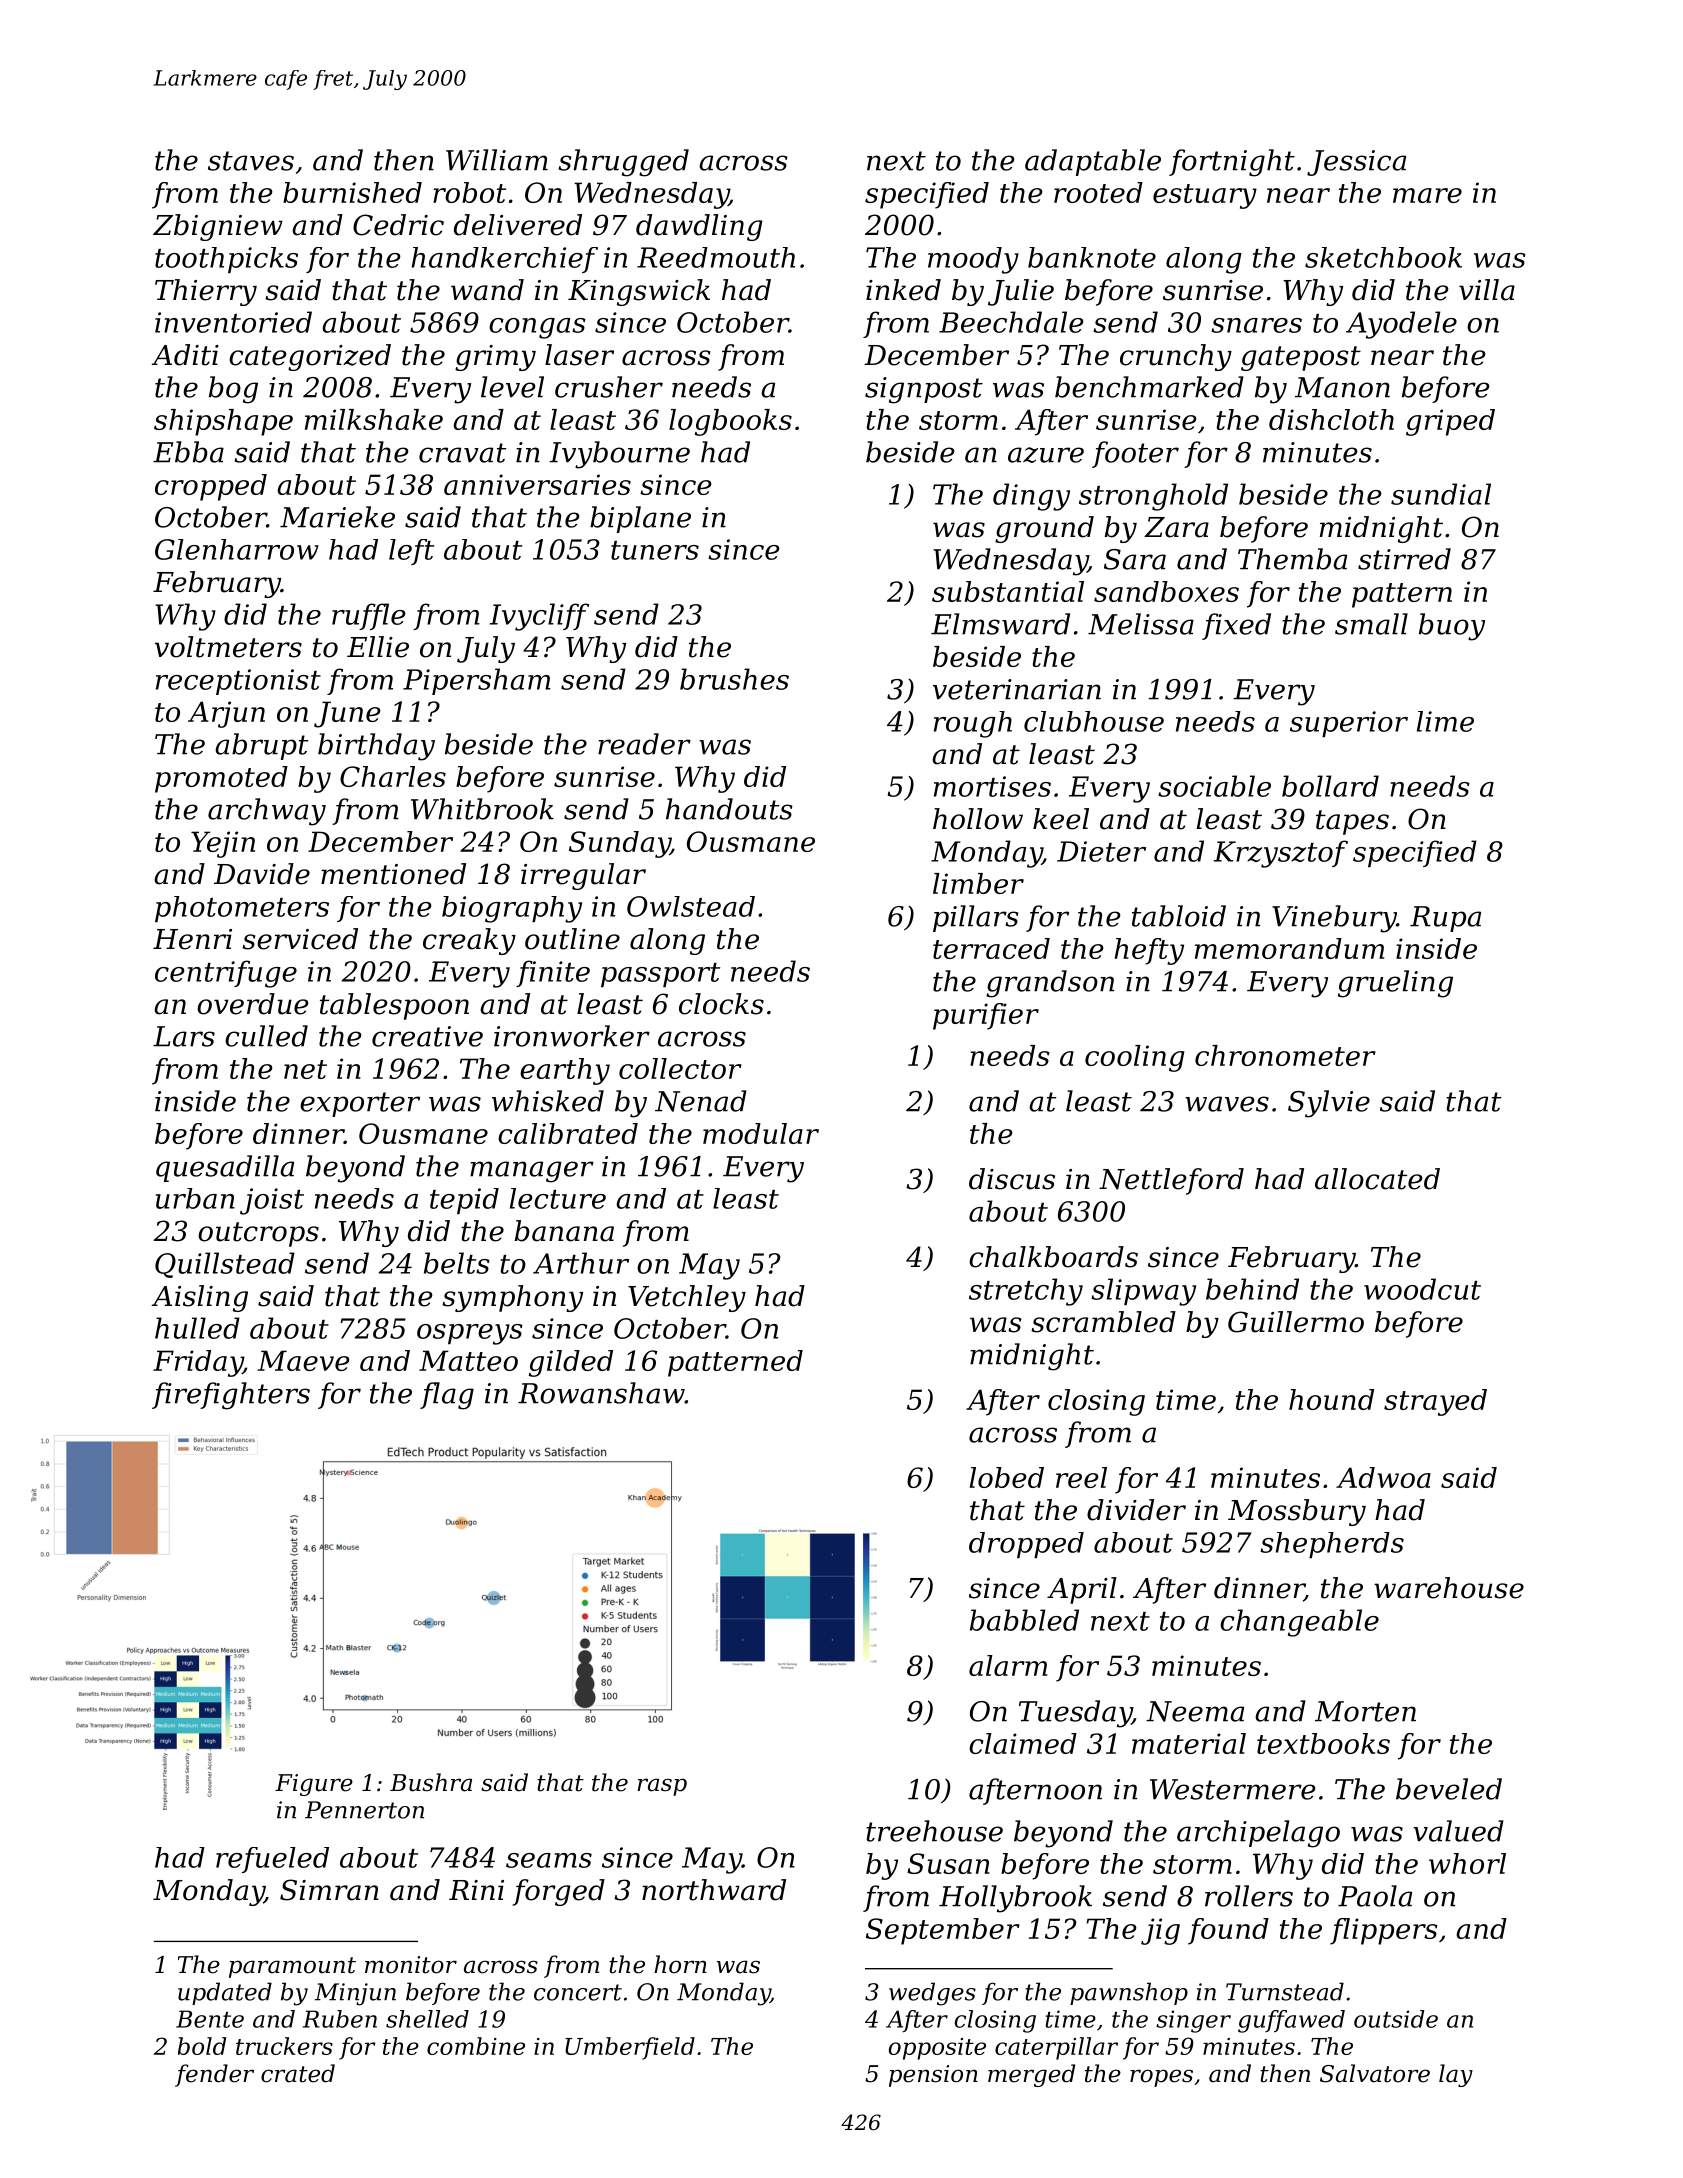 The image size is (1683, 2178). I want to click on mare, so click(1427, 195).
